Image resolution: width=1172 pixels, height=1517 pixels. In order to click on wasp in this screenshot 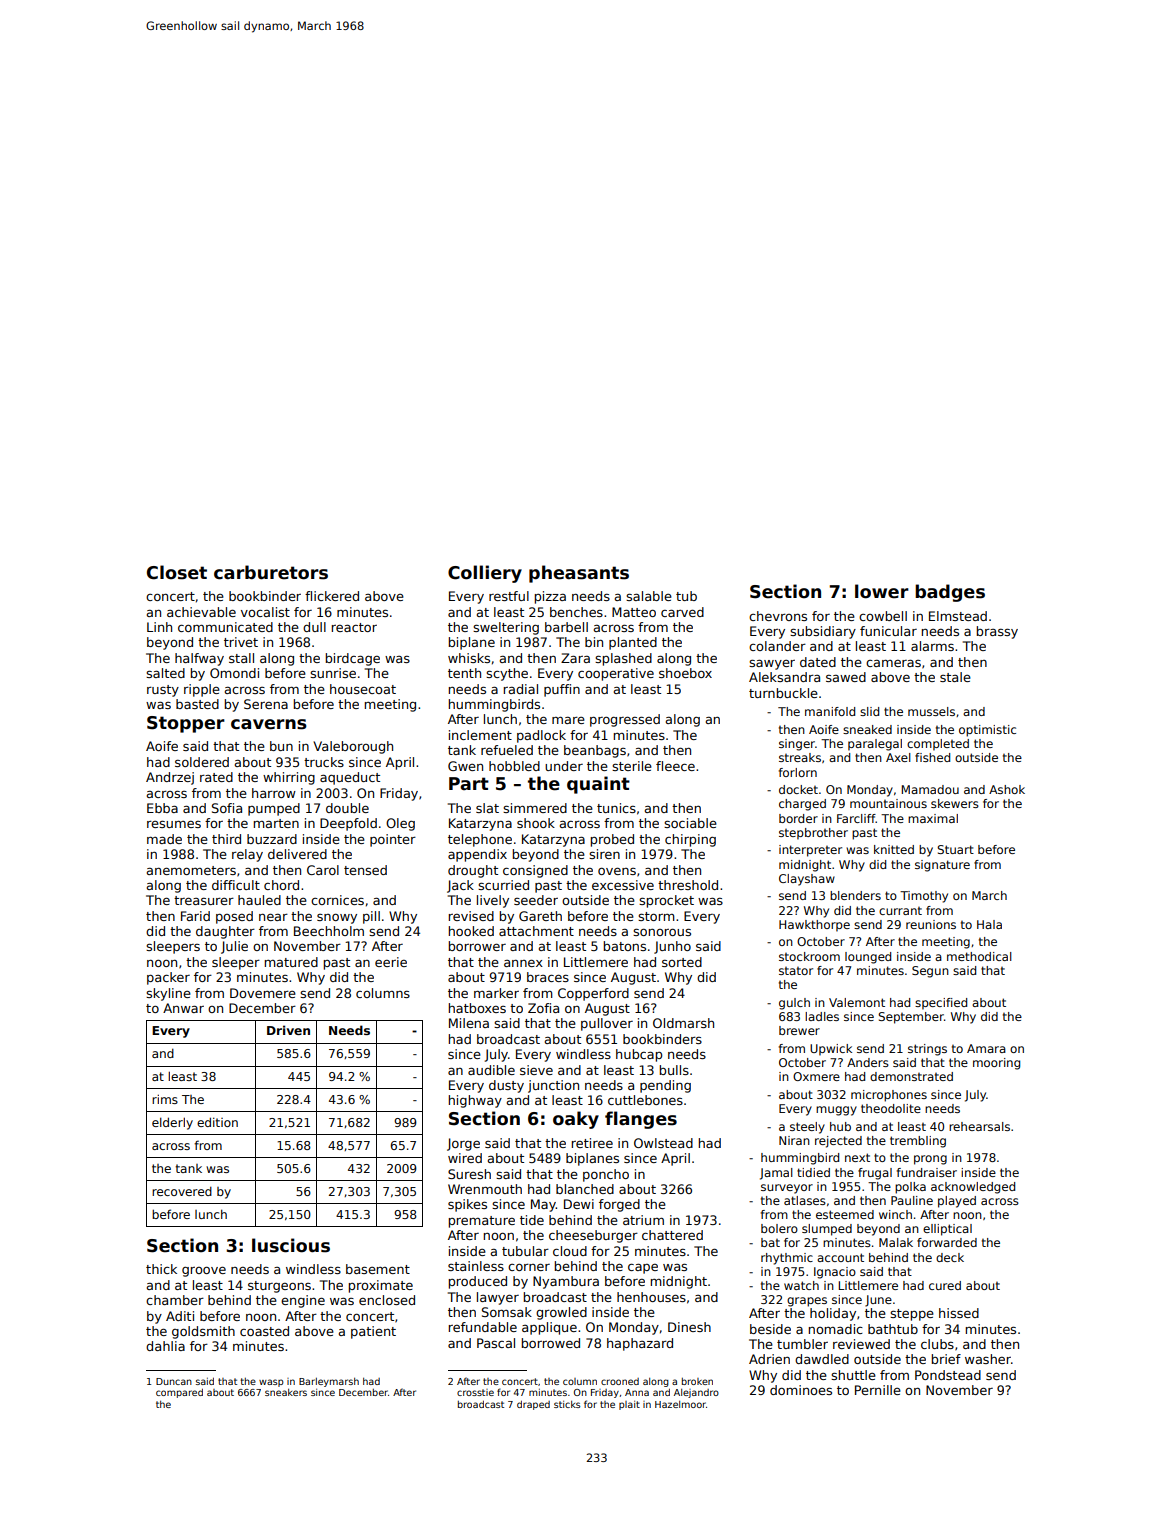, I will do `click(271, 1383)`.
